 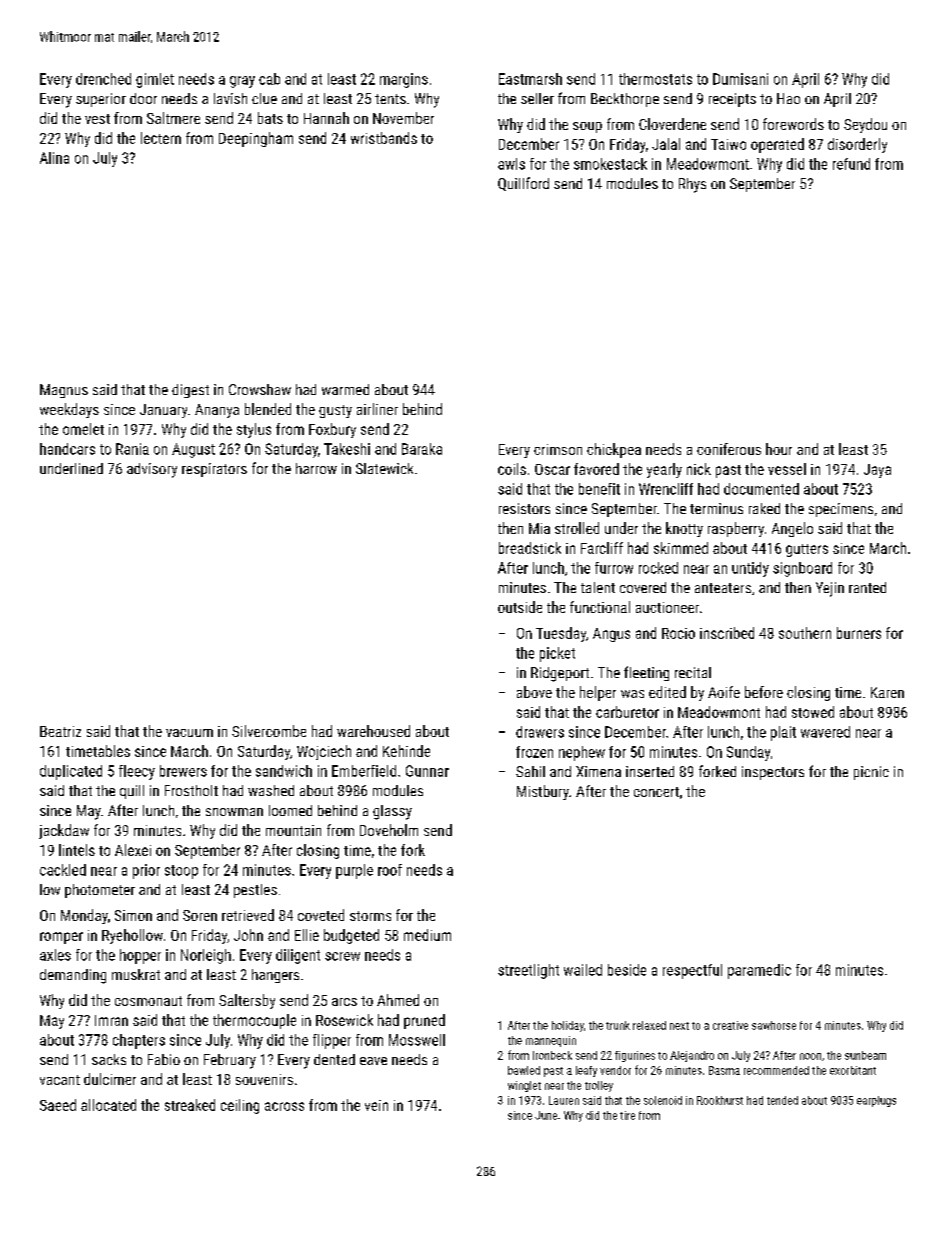 I want to click on refund, so click(x=851, y=164).
